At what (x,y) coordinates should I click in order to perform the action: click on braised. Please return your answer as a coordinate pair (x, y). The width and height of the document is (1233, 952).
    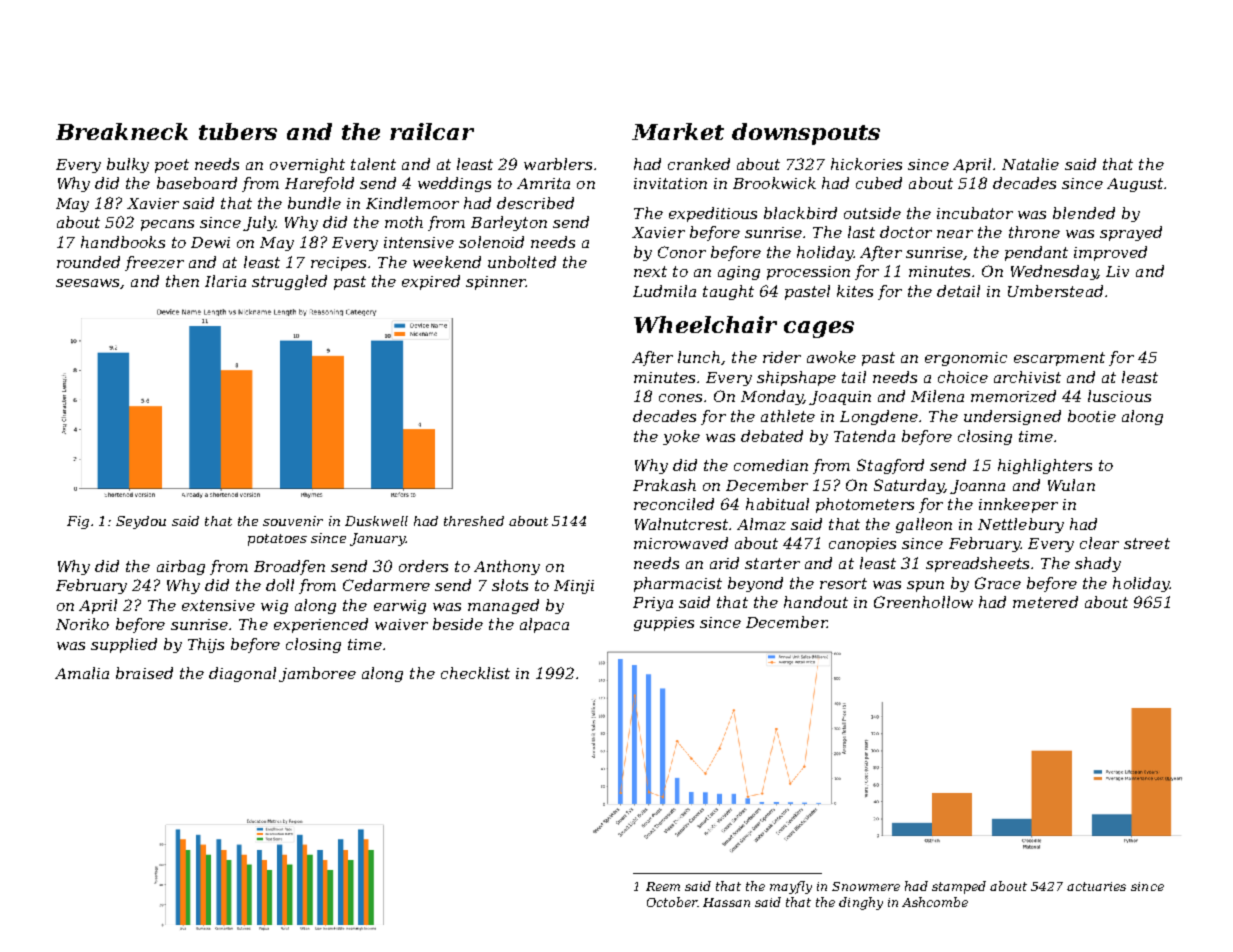
    Looking at the image, I should click on (144, 673).
